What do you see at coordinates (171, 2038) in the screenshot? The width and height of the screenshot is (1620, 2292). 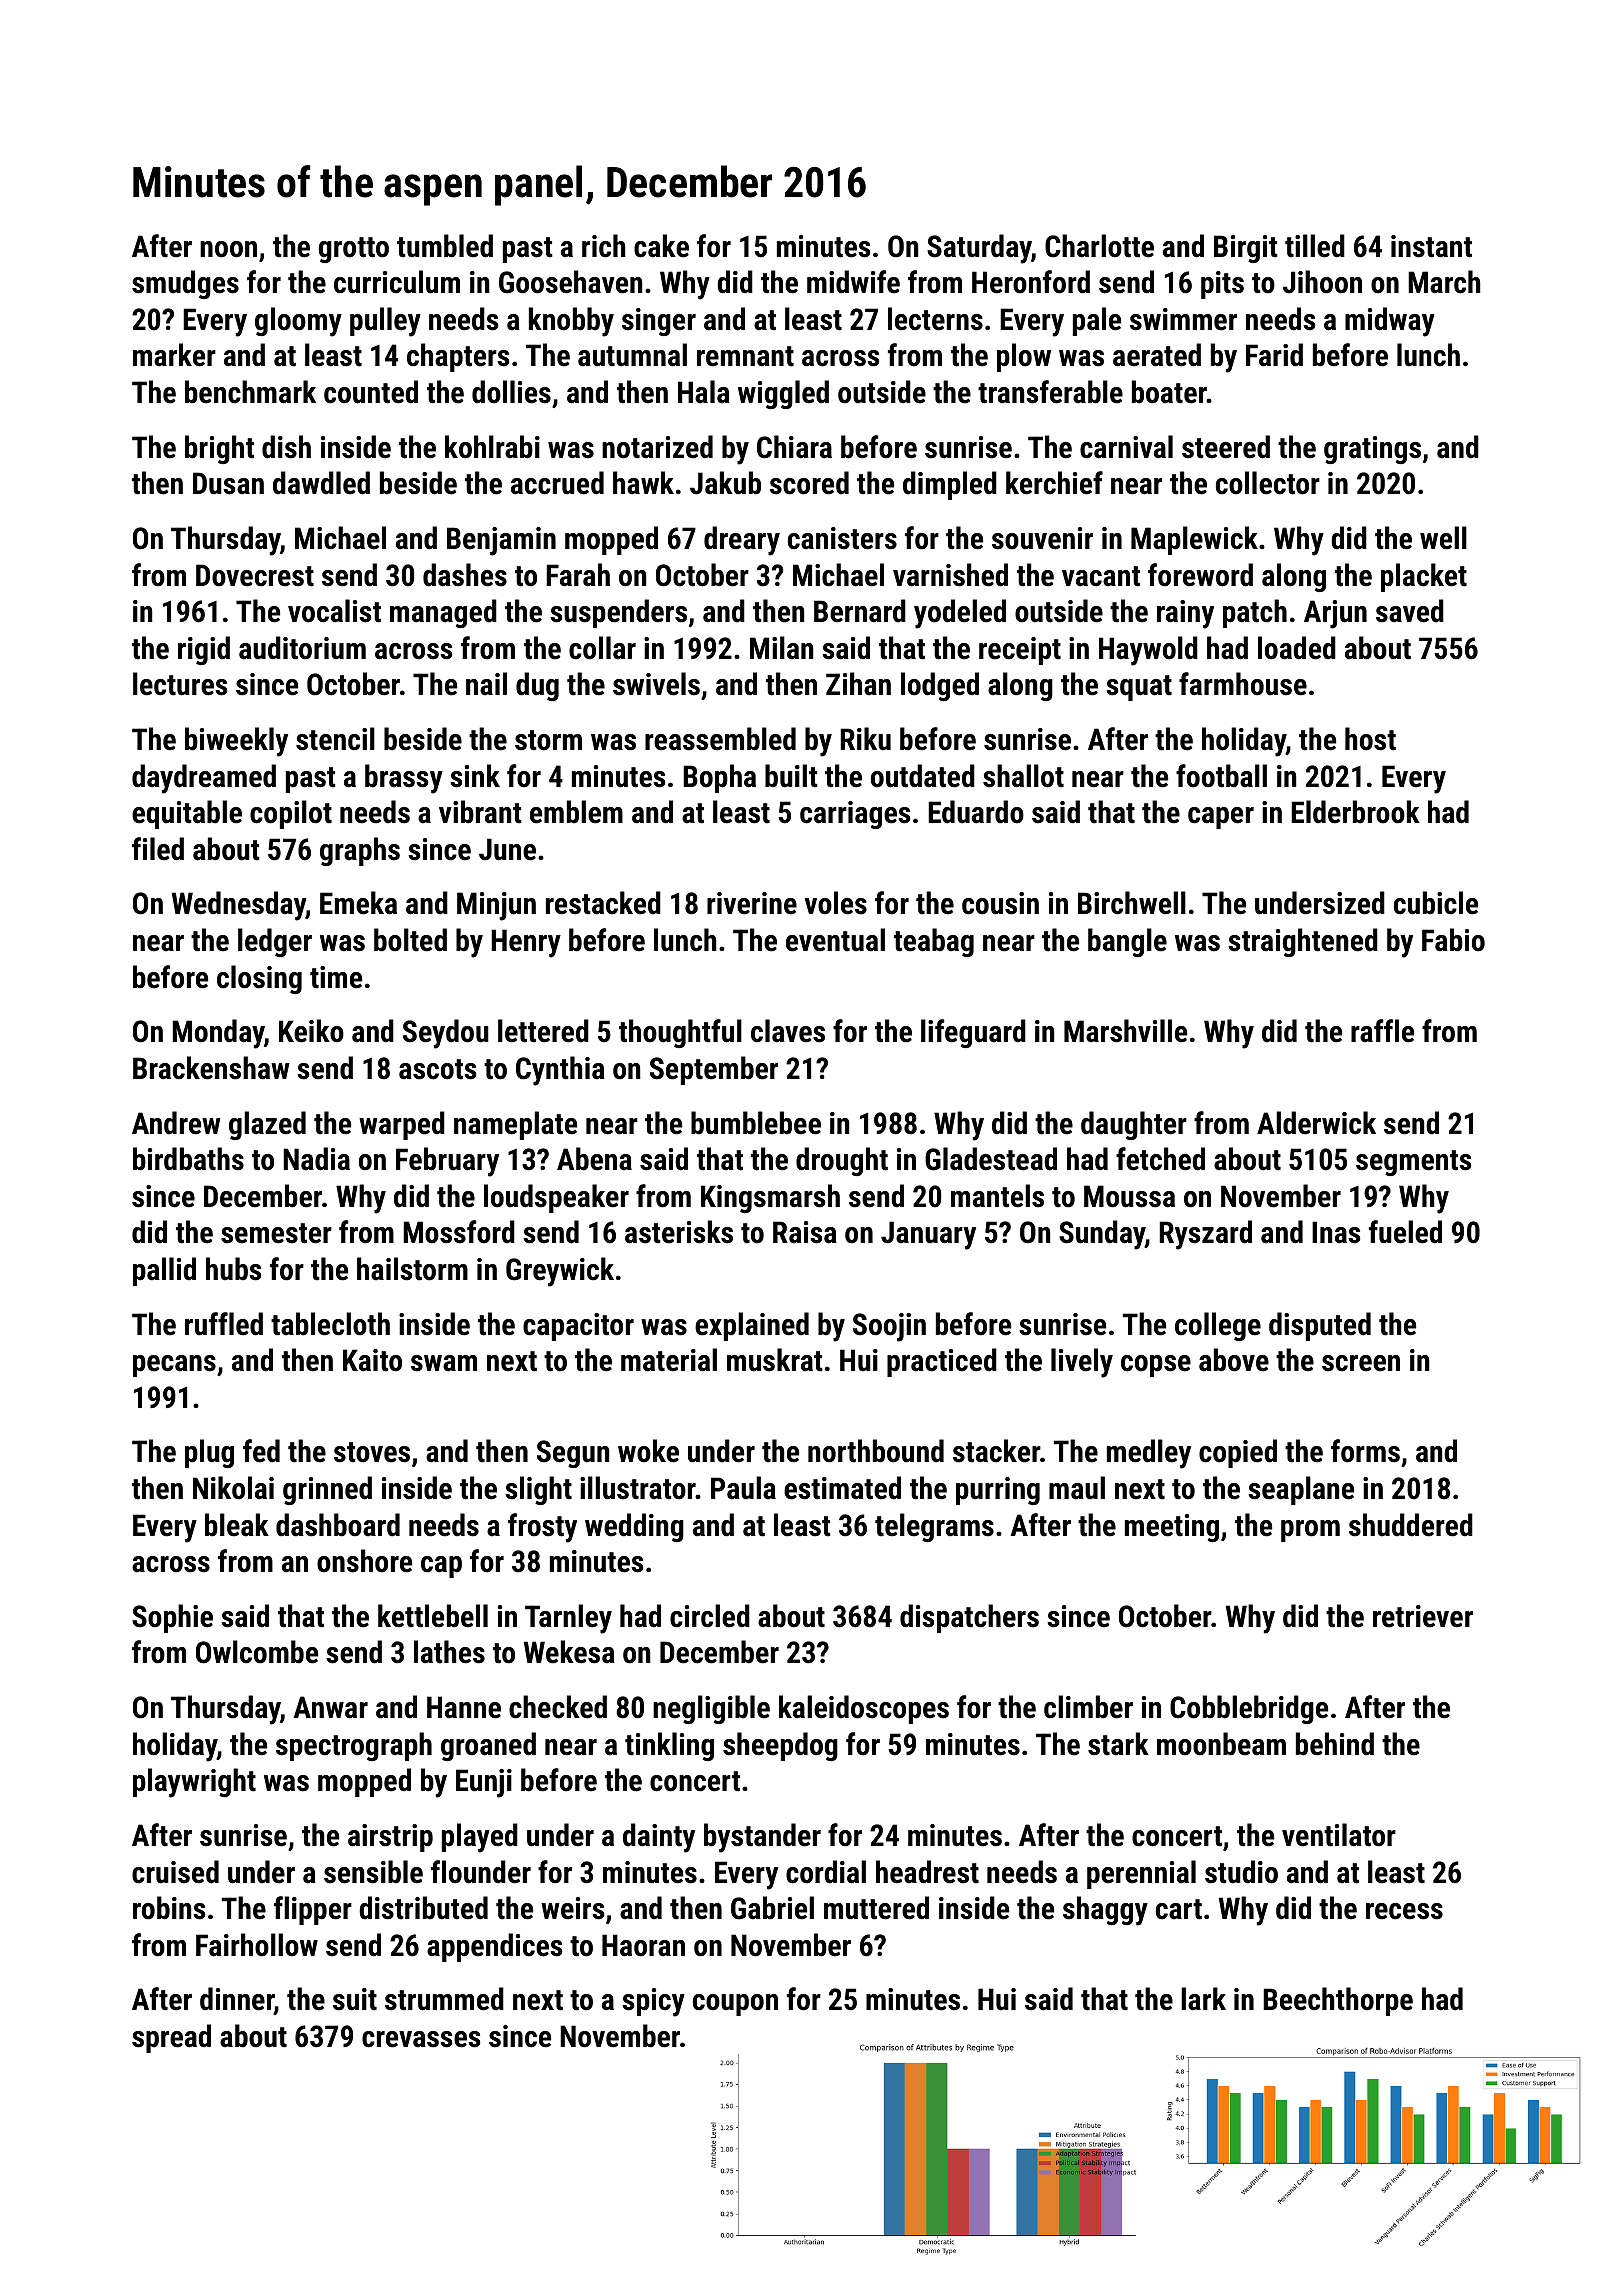 I see `spread` at bounding box center [171, 2038].
